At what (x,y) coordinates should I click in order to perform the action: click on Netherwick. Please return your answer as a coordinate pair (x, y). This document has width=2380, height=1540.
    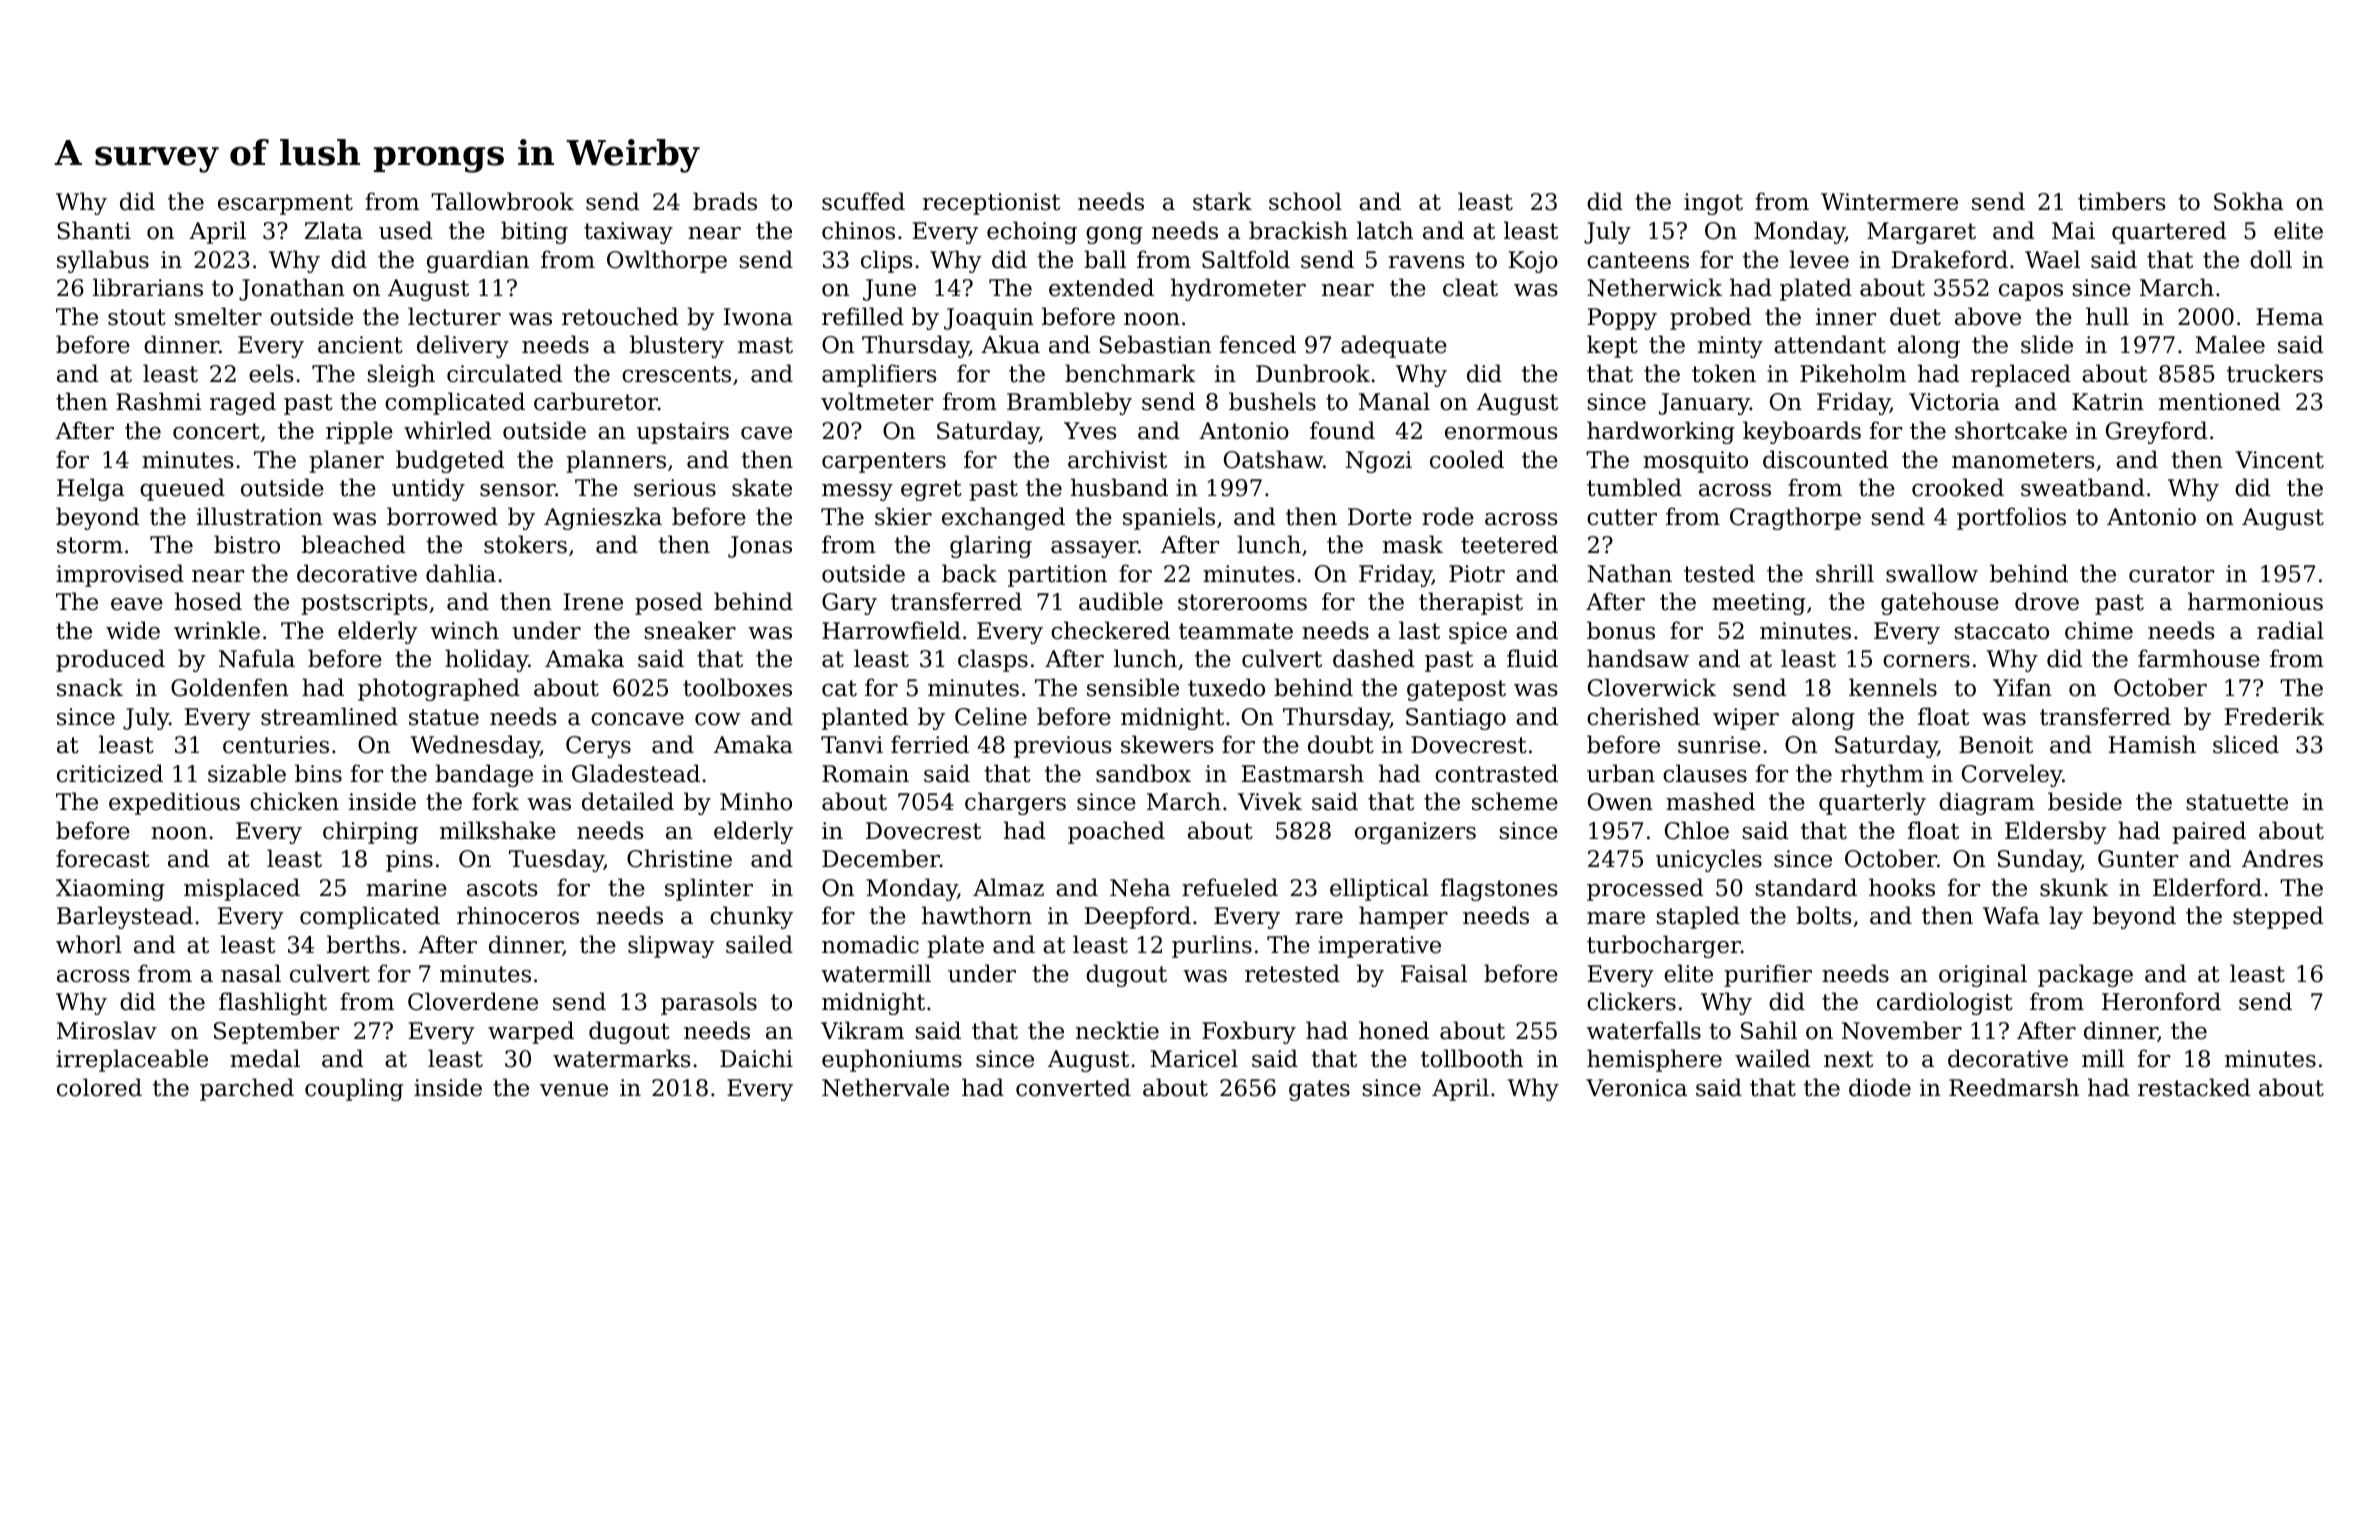
    Looking at the image, I should click on (1654, 287).
